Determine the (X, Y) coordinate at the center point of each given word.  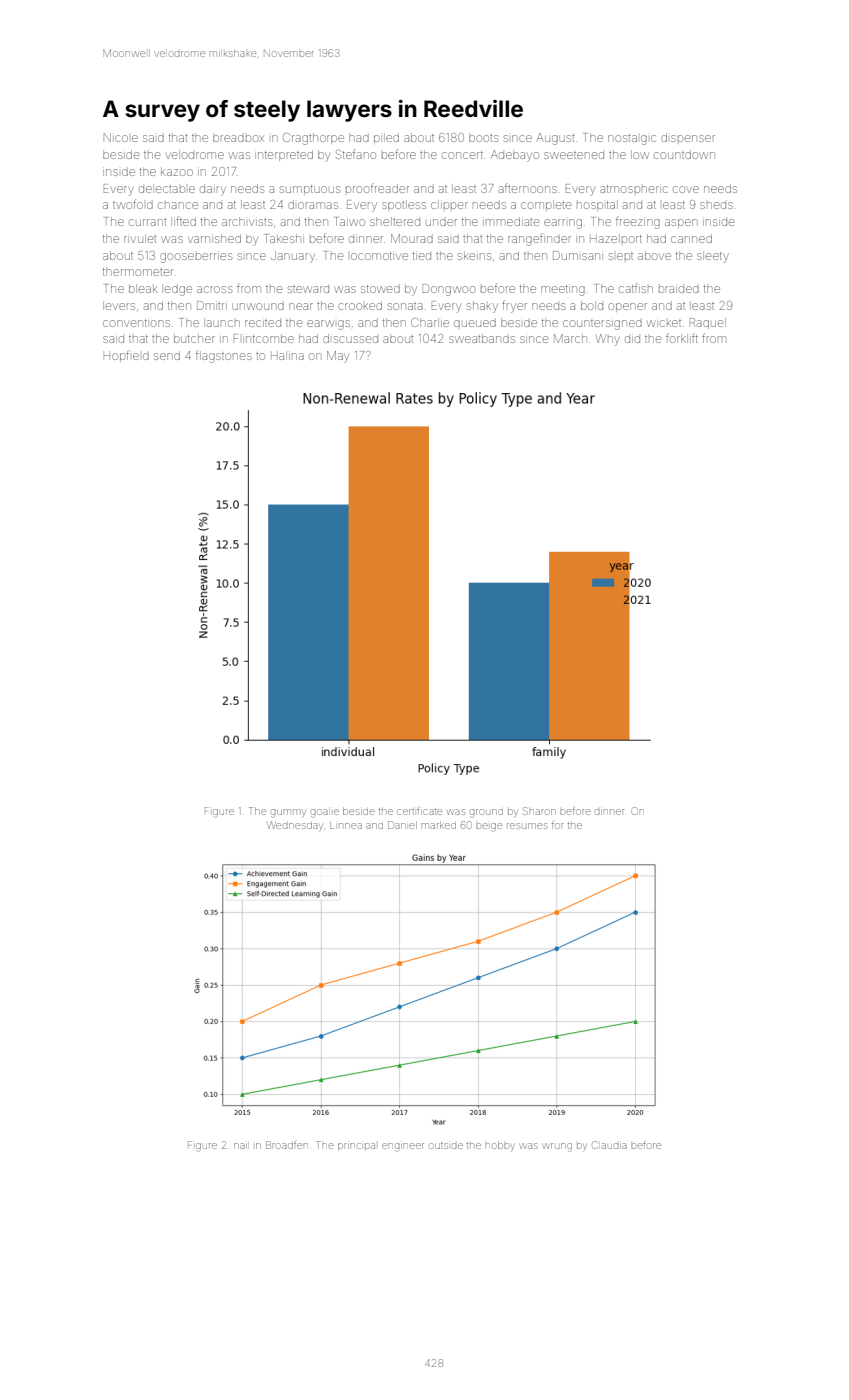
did (632, 339)
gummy (288, 813)
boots (483, 137)
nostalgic (632, 140)
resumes (527, 826)
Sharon (539, 811)
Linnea (346, 826)
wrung (557, 1147)
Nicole (120, 137)
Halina (287, 355)
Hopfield (126, 356)
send (167, 355)
